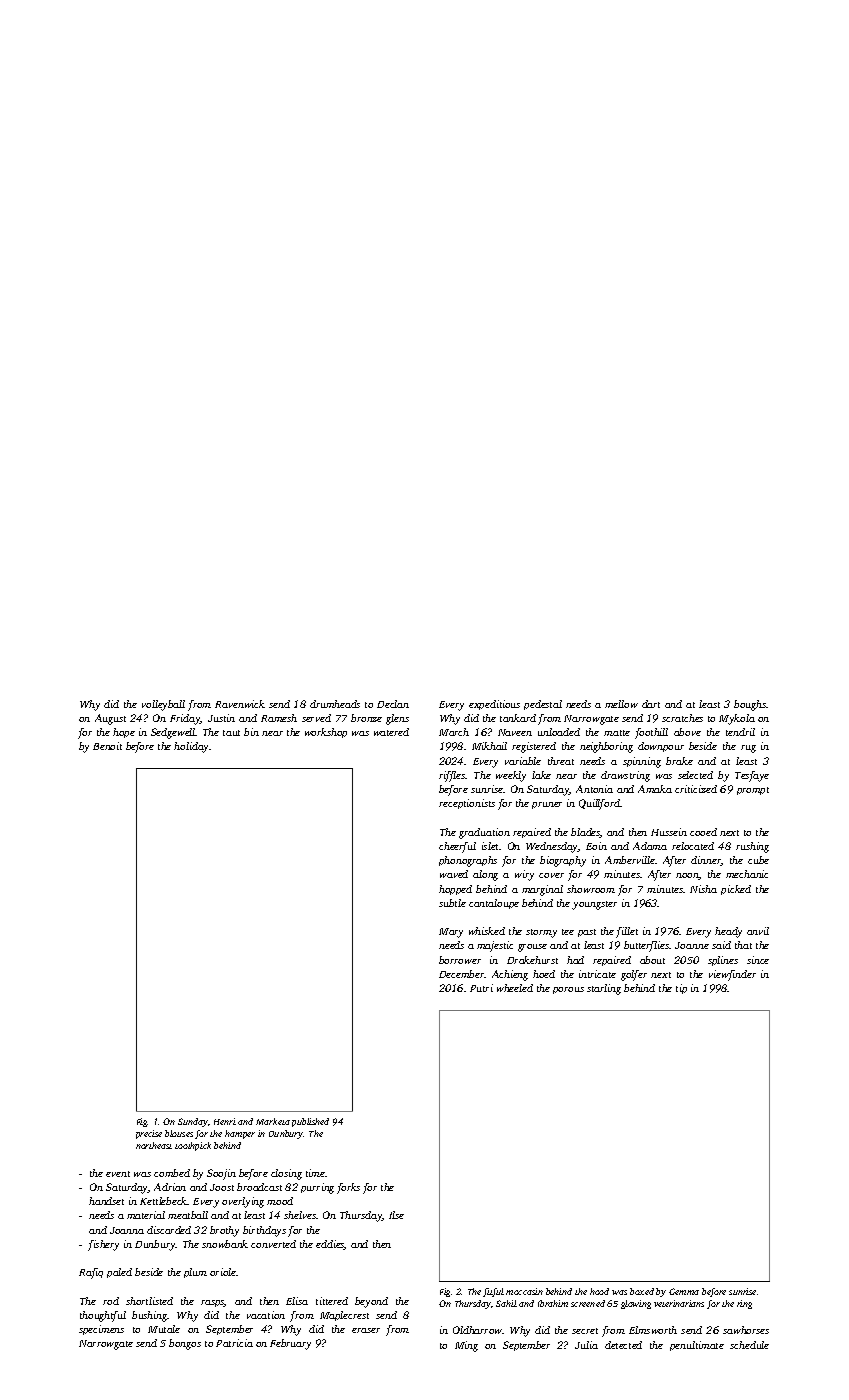 This screenshot has height=1400, width=849. What do you see at coordinates (511, 776) in the screenshot?
I see `weekly` at bounding box center [511, 776].
